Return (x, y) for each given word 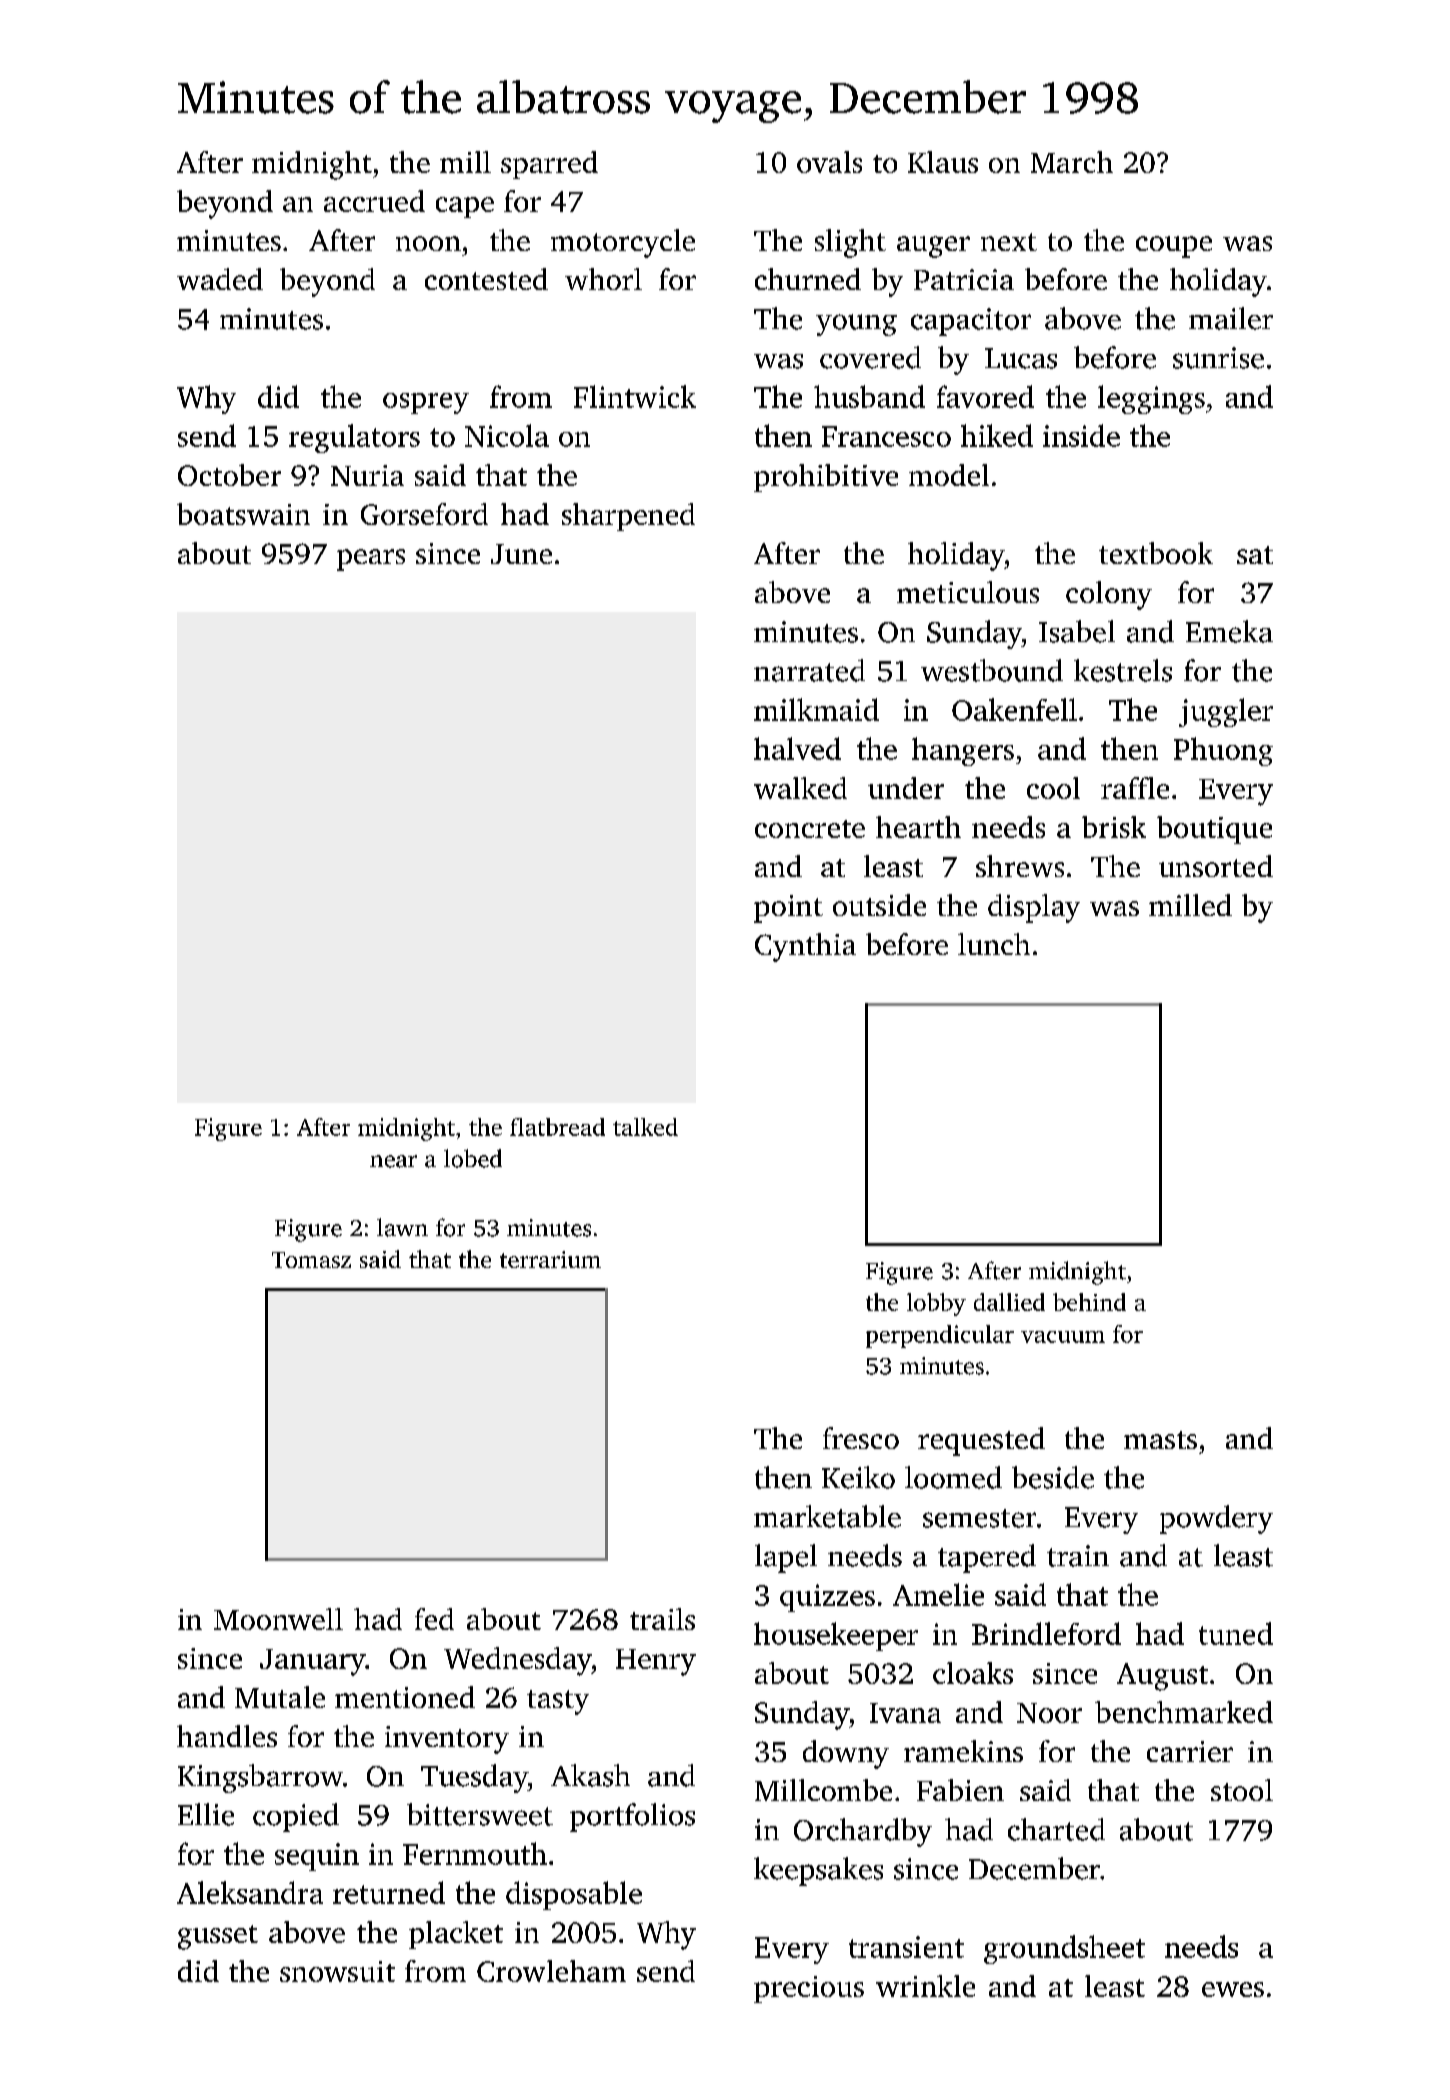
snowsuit (337, 1971)
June (521, 554)
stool (1242, 1790)
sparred (549, 165)
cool (1053, 788)
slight (850, 243)
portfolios (632, 1817)
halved (797, 748)
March (1072, 162)
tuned (1236, 1633)
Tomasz (311, 1260)
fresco (861, 1438)
